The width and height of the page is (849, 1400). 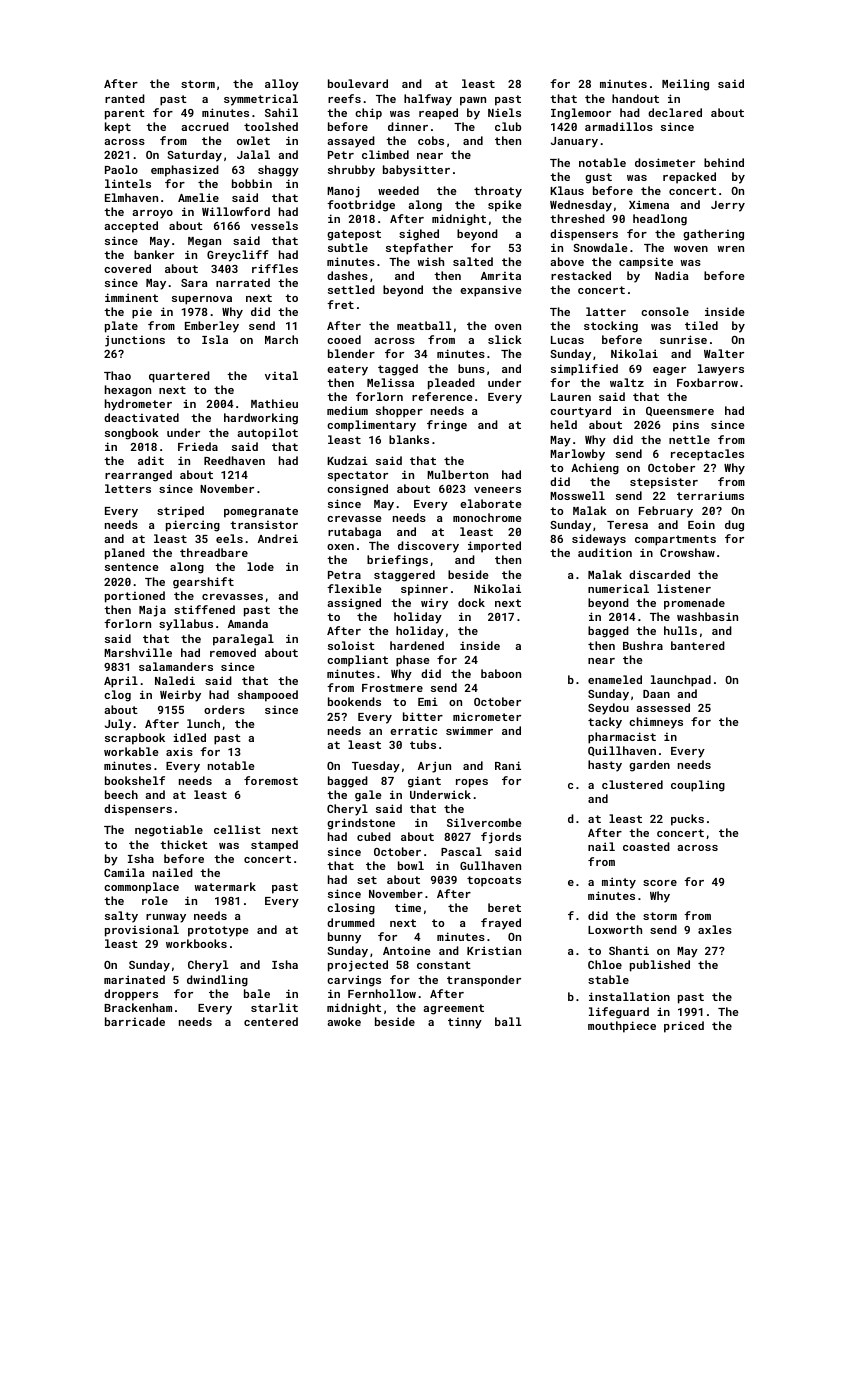 I want to click on sighed, so click(x=419, y=235).
